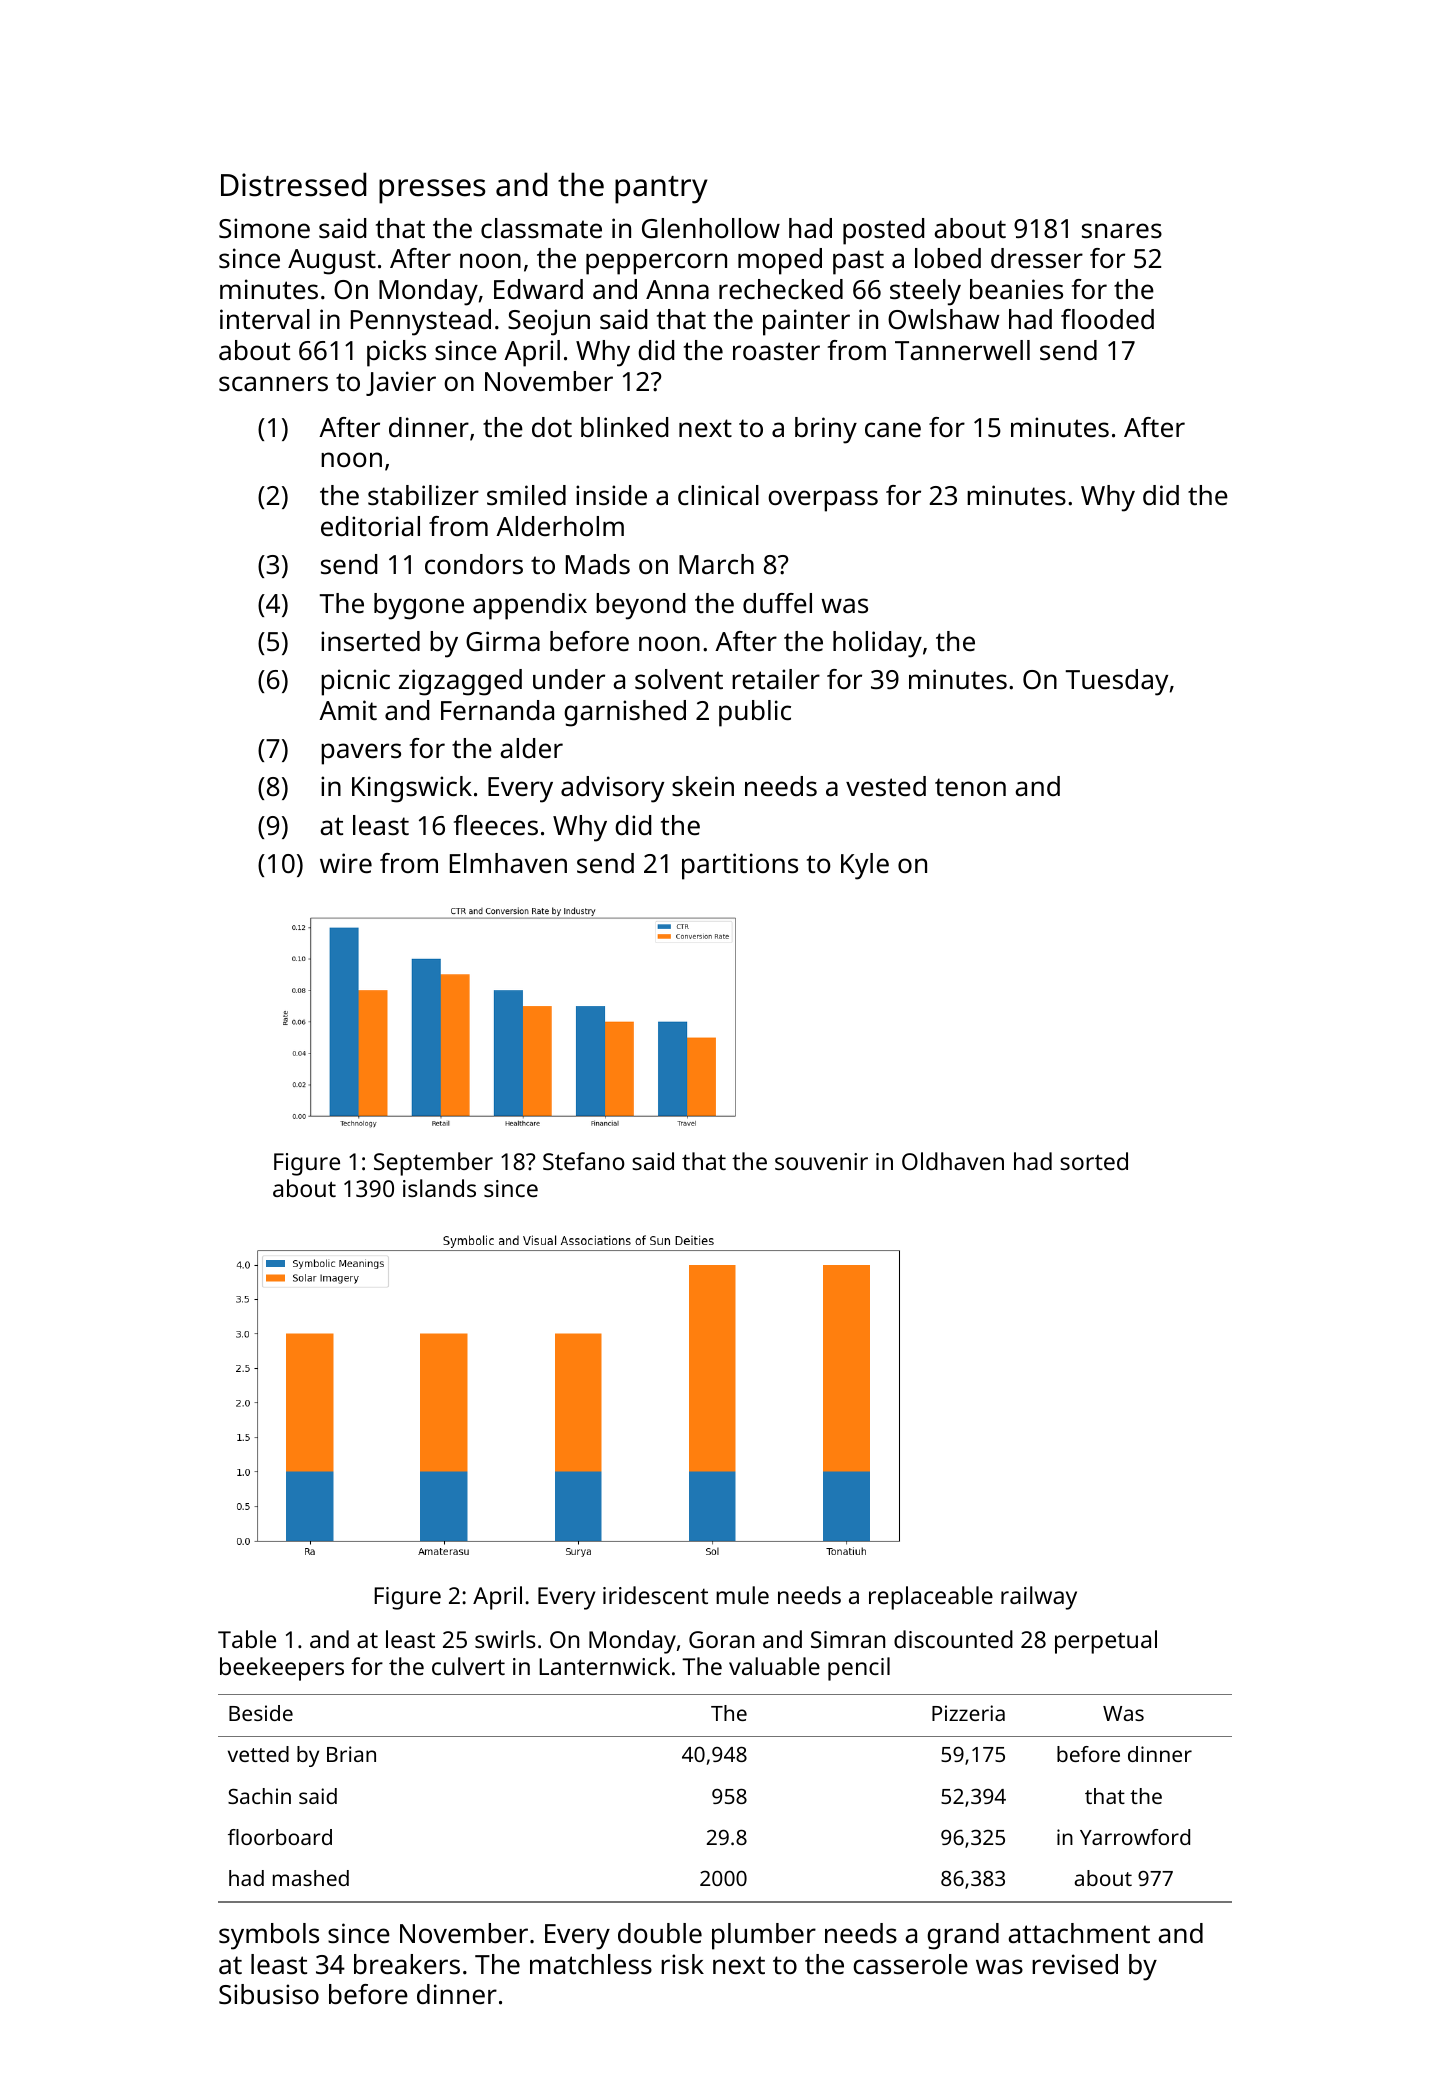 This page has height=2100, width=1450. I want to click on briny, so click(826, 430).
